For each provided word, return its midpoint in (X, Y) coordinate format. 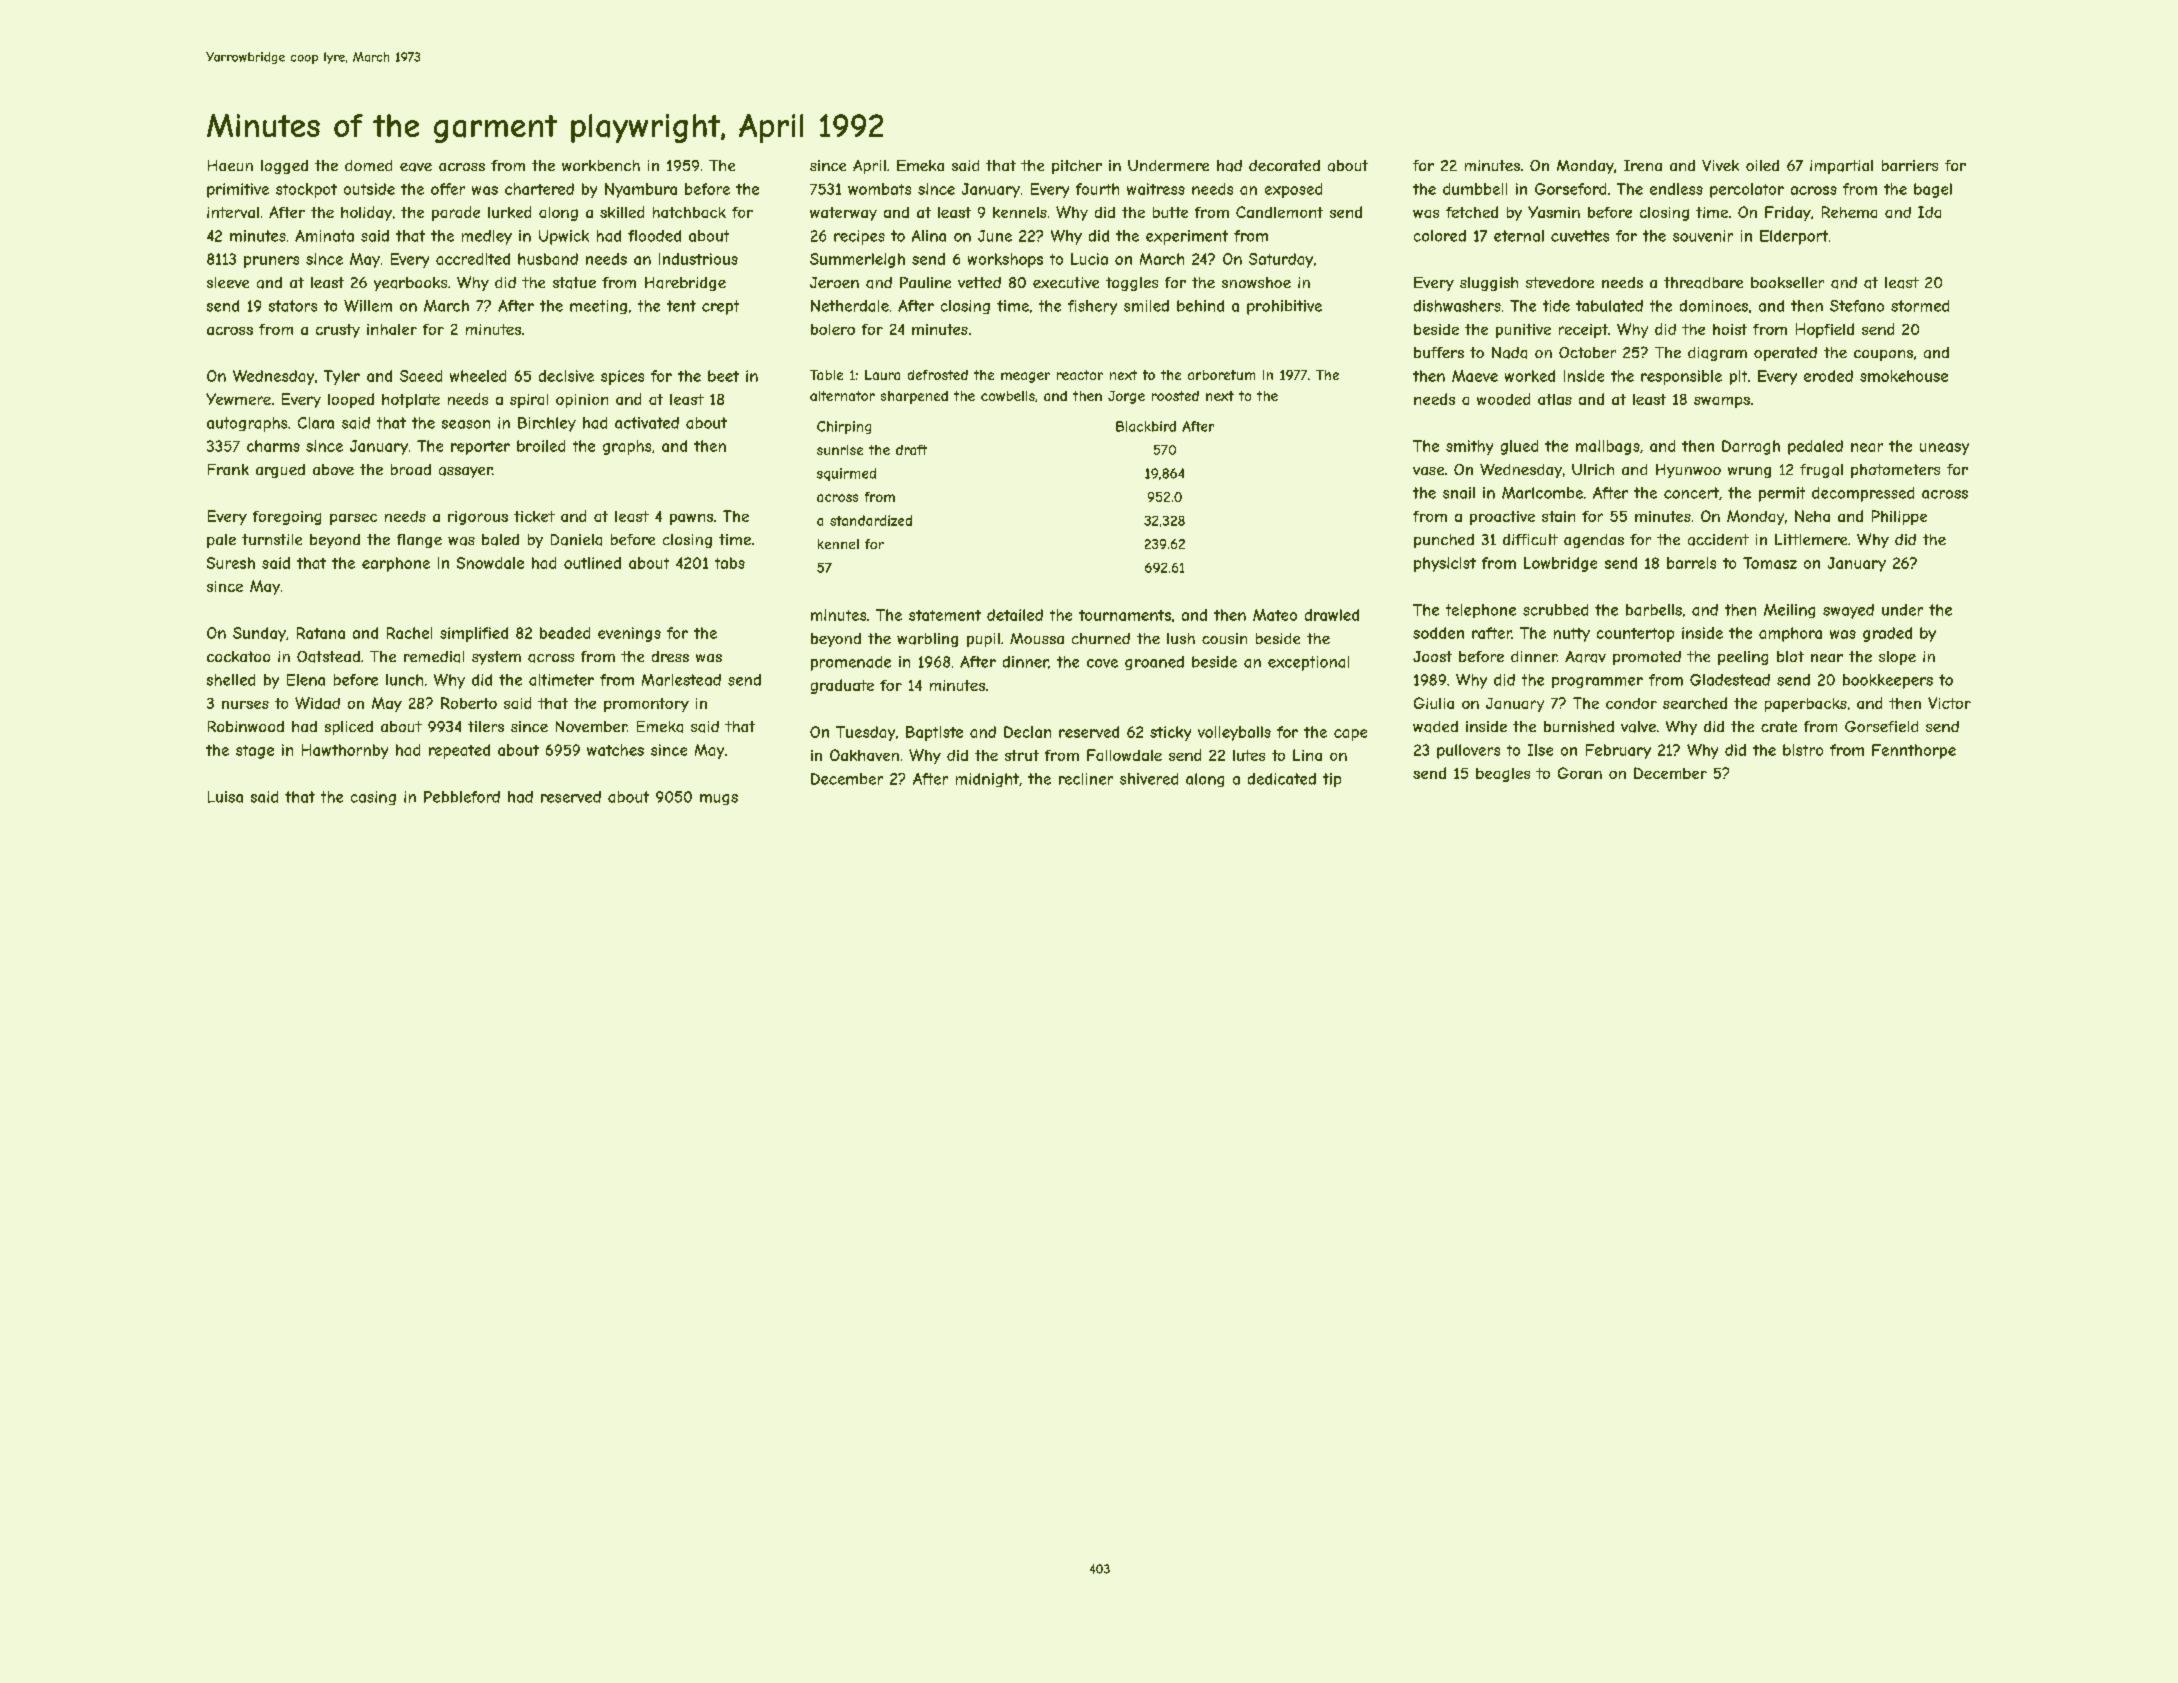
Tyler (342, 377)
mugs (719, 799)
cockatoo (238, 656)
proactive (1502, 518)
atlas (1555, 399)
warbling (927, 640)
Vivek (1720, 165)
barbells (1654, 610)
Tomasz (1770, 563)
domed (368, 165)
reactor (1080, 375)
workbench (601, 165)
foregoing (287, 518)
